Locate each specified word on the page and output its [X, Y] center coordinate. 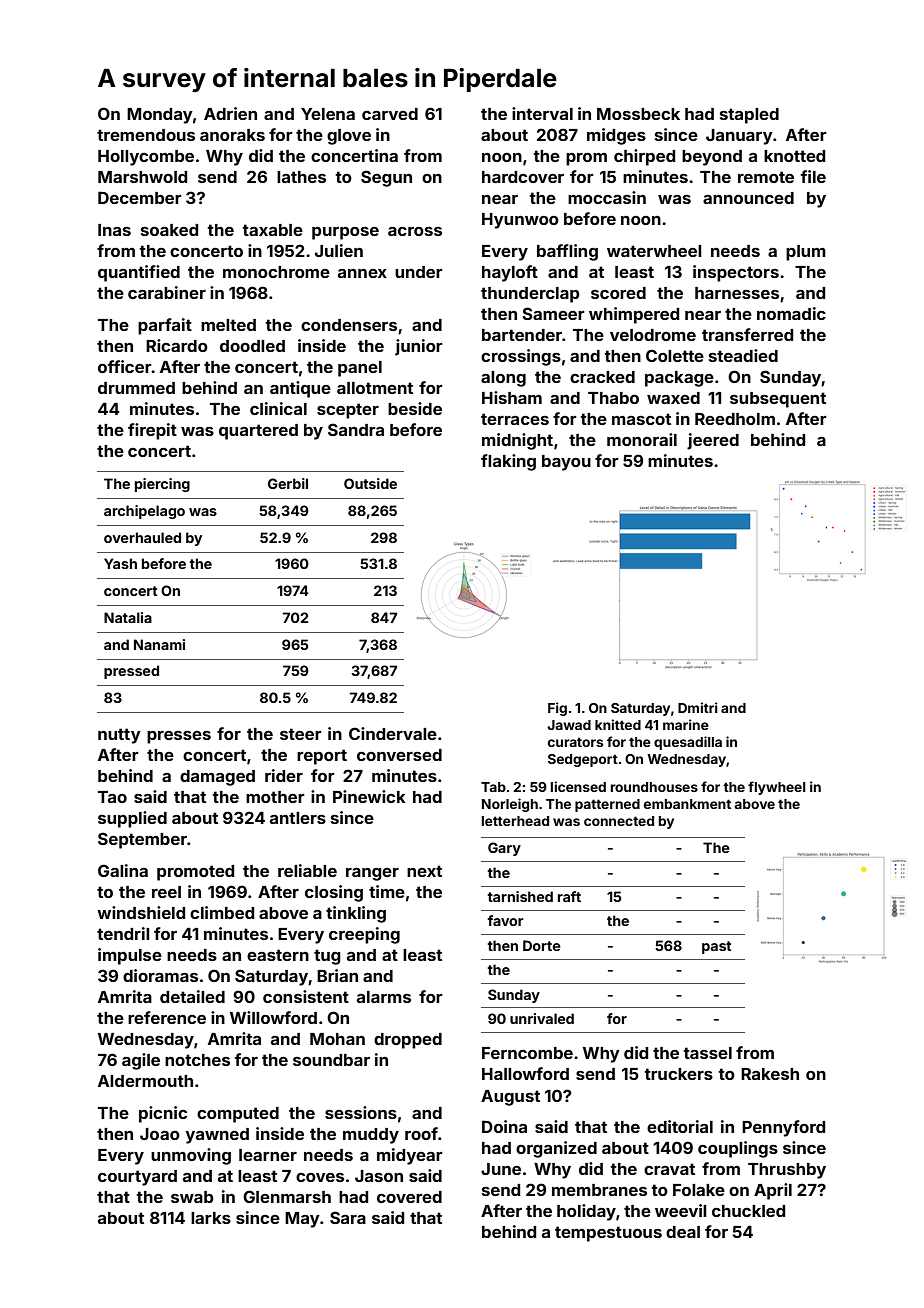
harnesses [737, 293]
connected [619, 821]
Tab [493, 787]
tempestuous [608, 1234]
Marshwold [142, 177]
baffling [567, 252]
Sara [348, 1217]
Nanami [159, 644]
